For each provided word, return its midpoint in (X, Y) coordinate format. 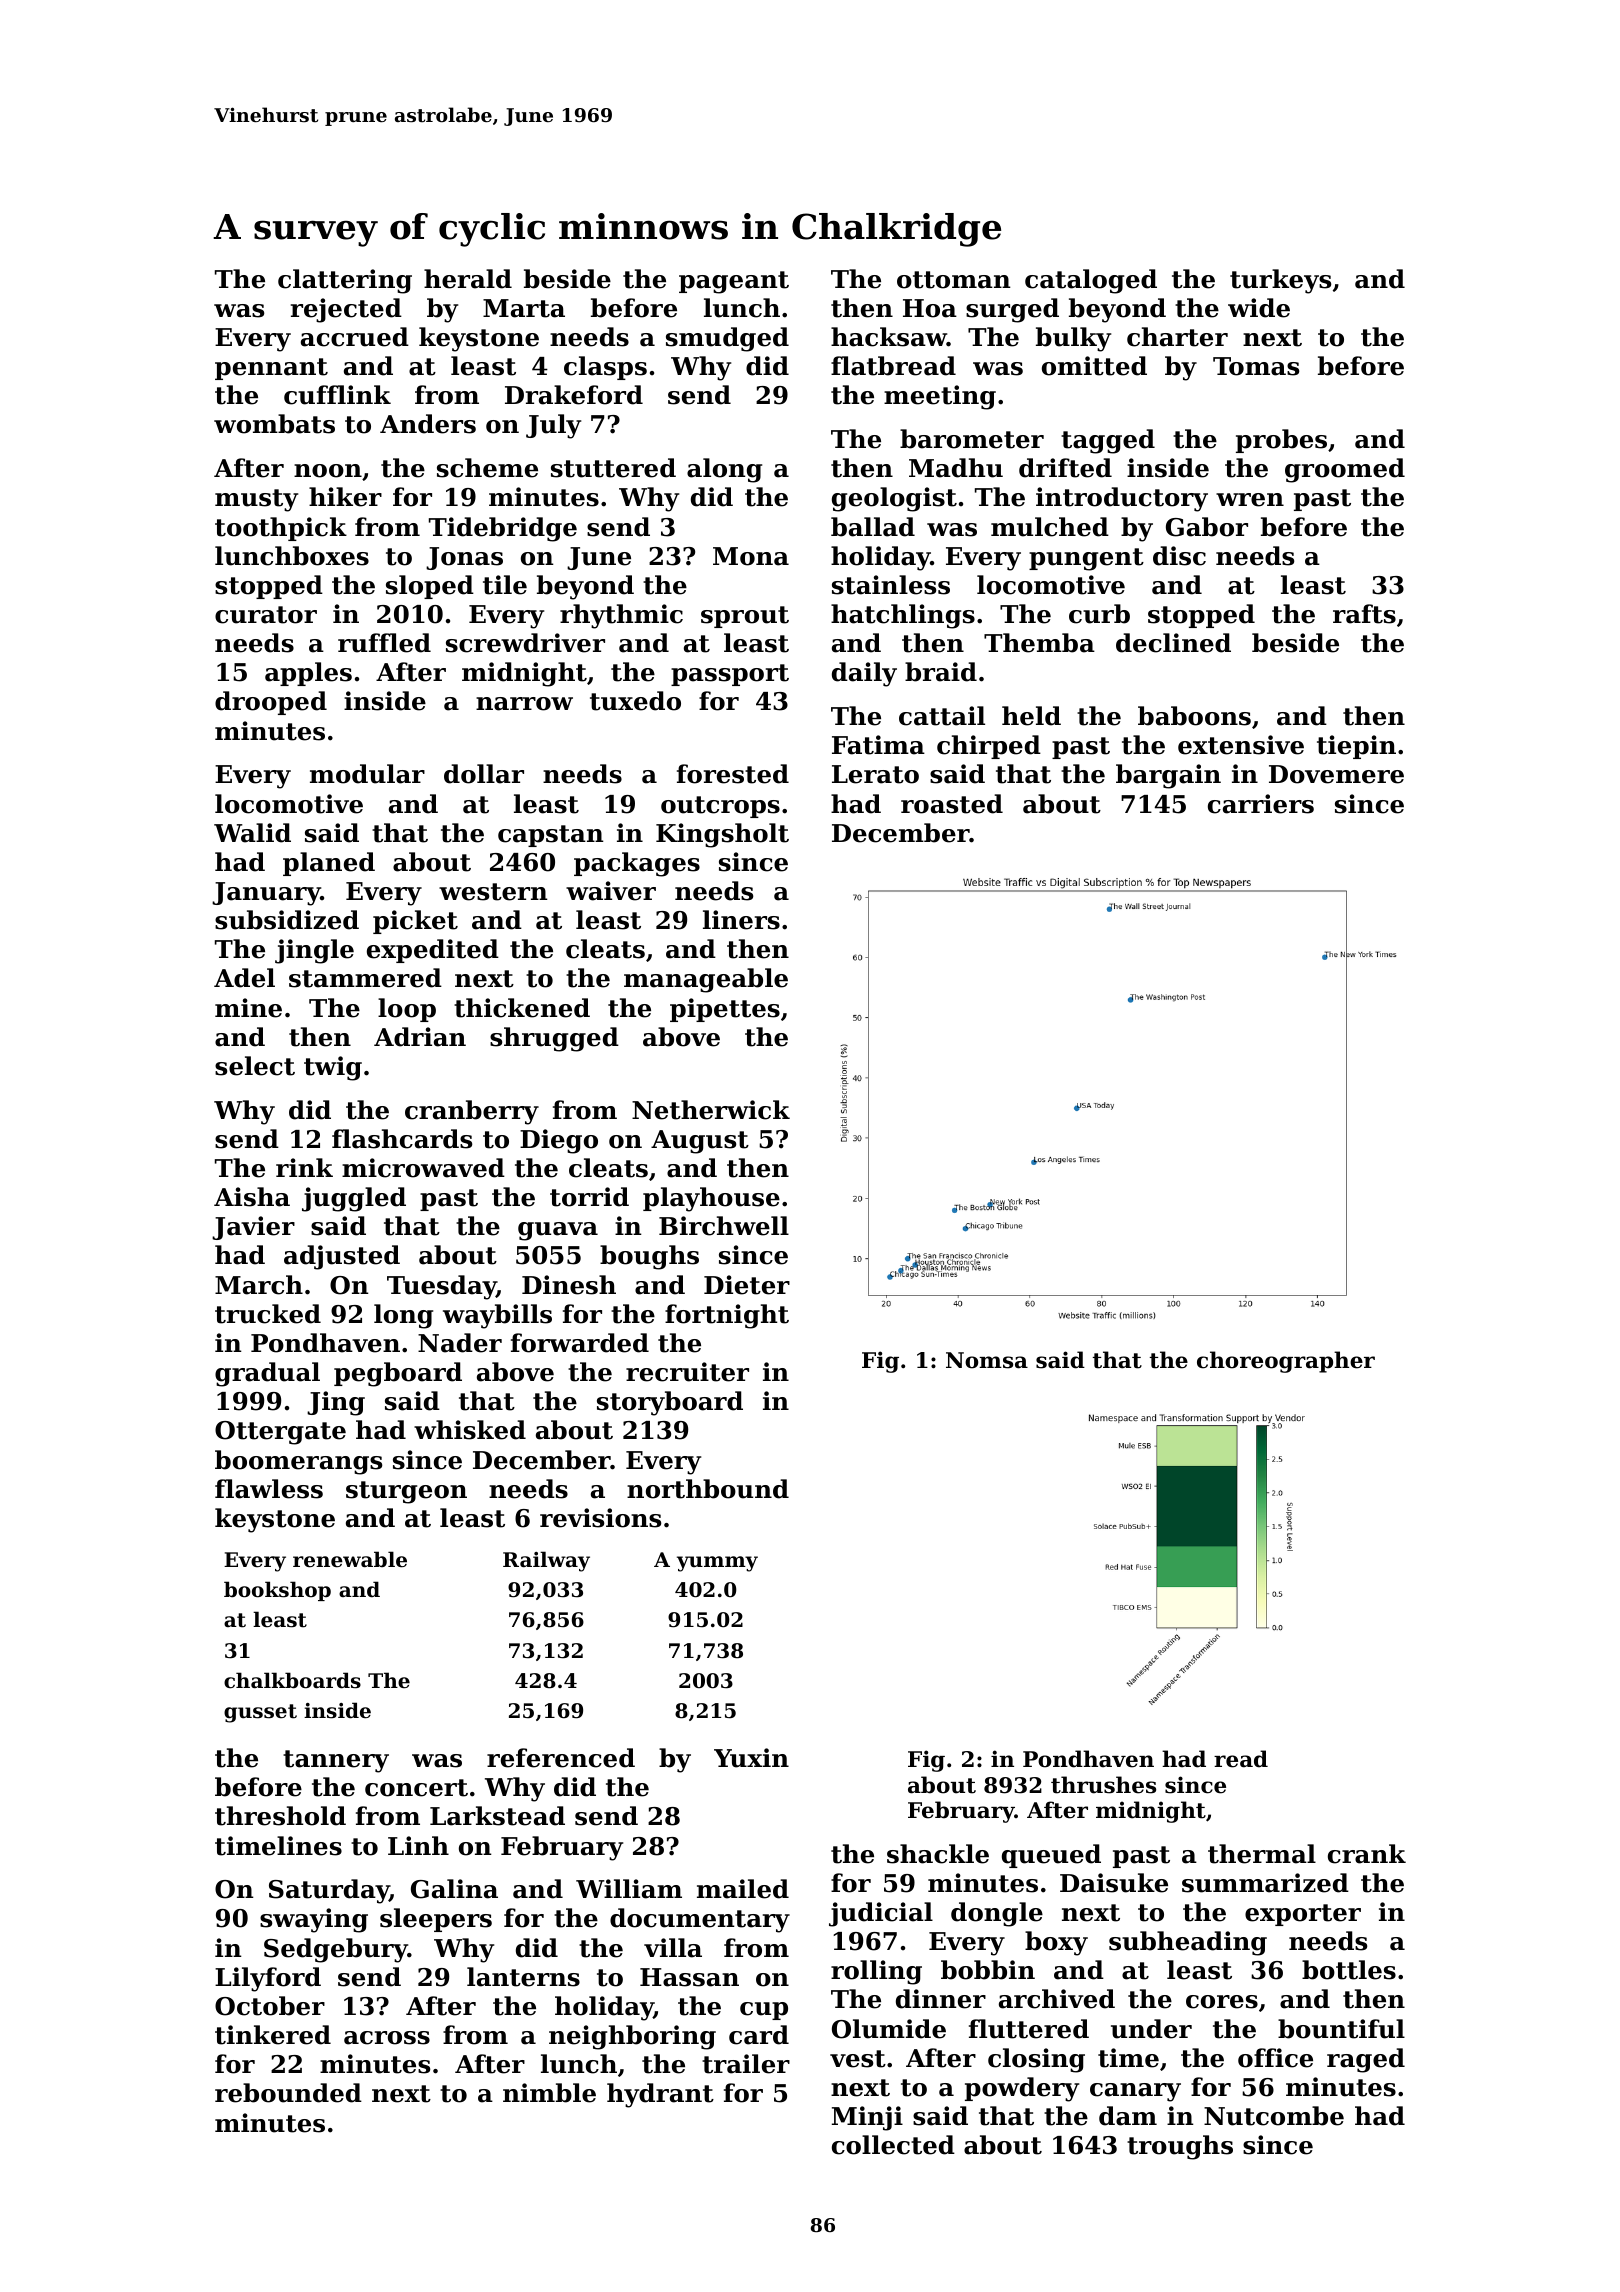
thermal (1262, 1854)
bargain (1168, 776)
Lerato (875, 774)
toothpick (281, 529)
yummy (717, 1564)
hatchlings (903, 616)
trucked (268, 1314)
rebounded (288, 2093)
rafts (1364, 614)
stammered (365, 978)
